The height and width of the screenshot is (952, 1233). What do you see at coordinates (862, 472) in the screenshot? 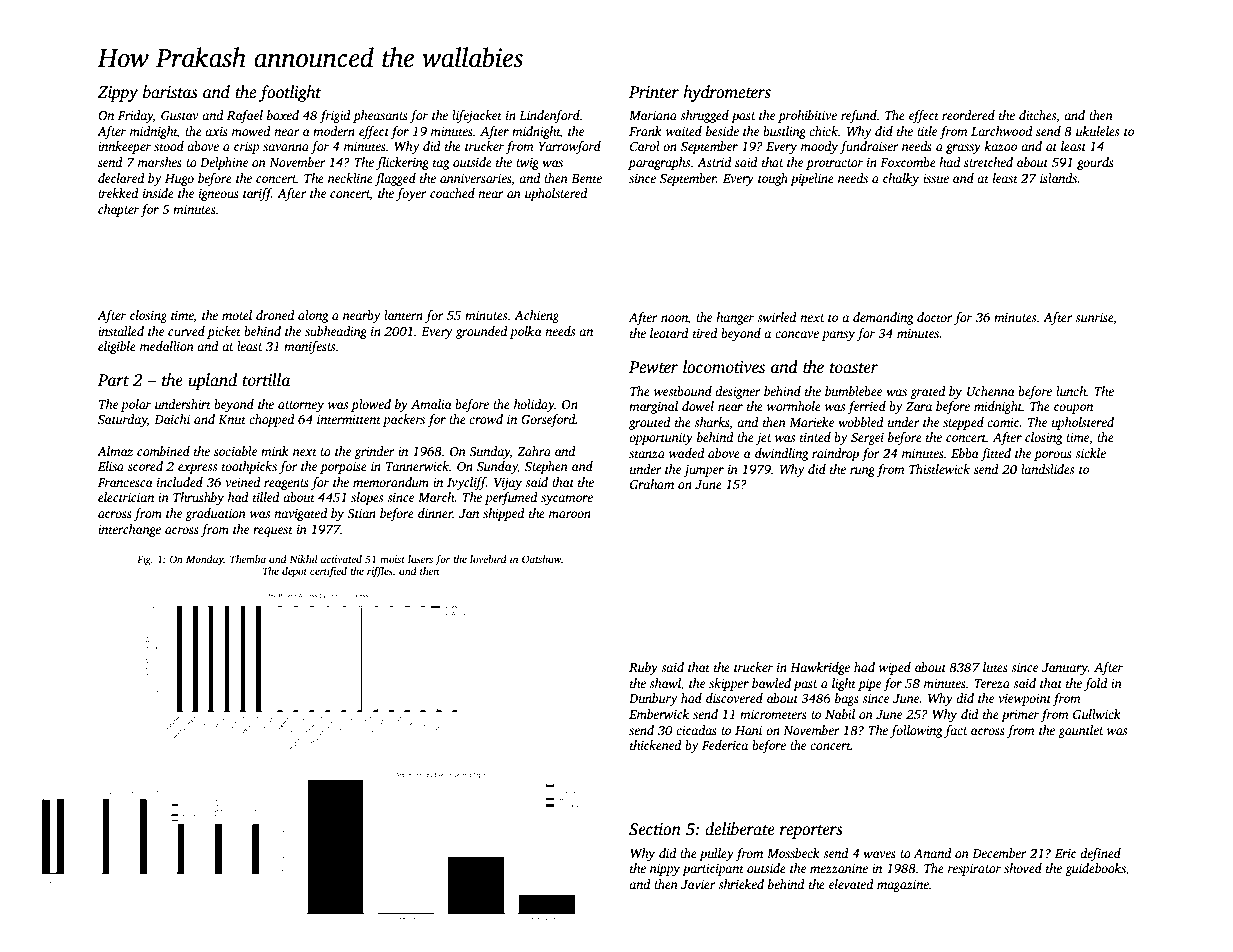
I see `rung` at bounding box center [862, 472].
